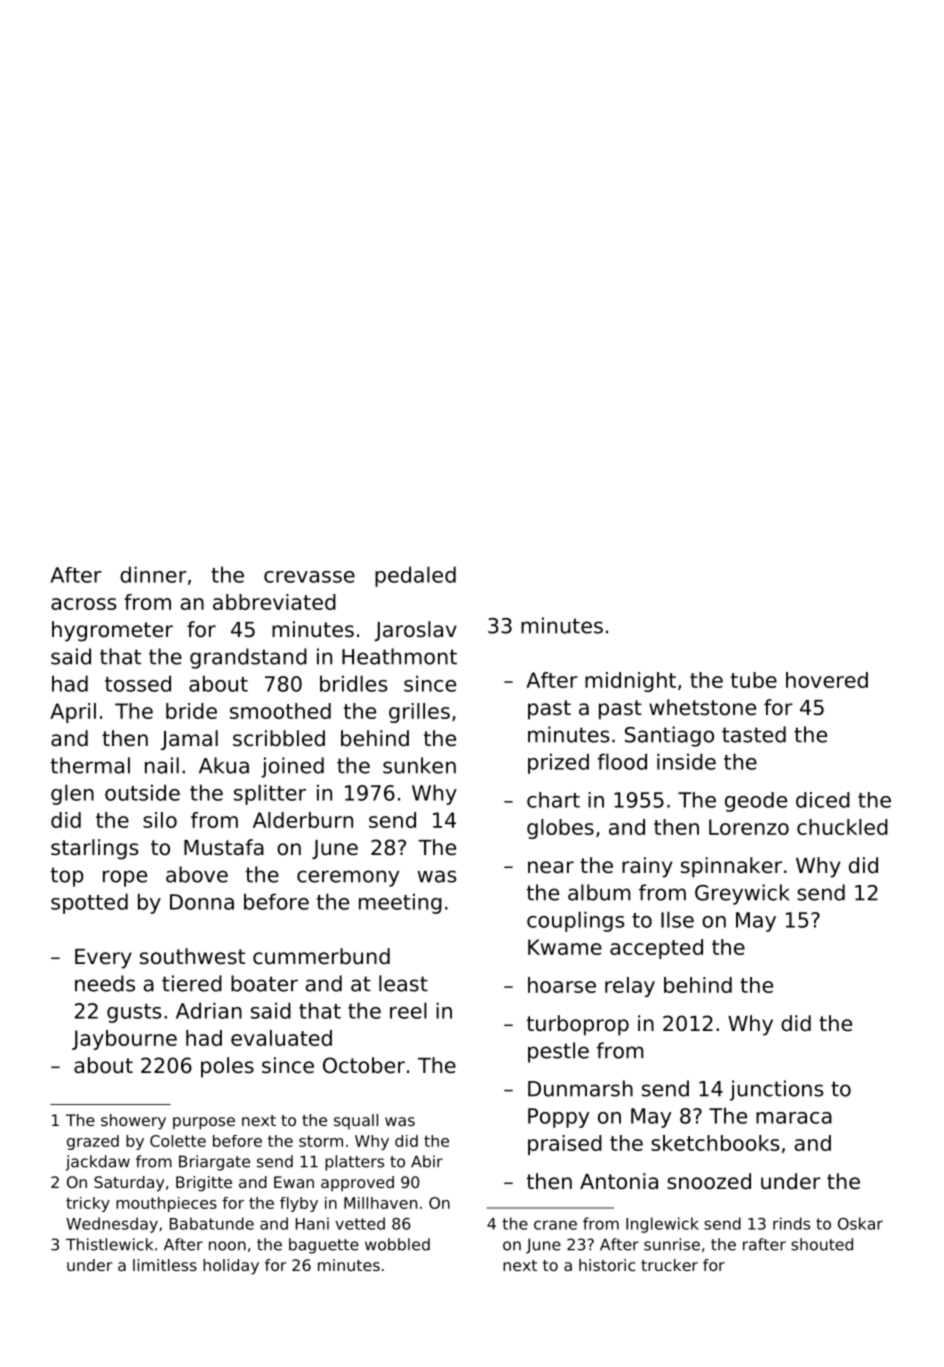  What do you see at coordinates (124, 1040) in the document?
I see `Jaybourne` at bounding box center [124, 1040].
